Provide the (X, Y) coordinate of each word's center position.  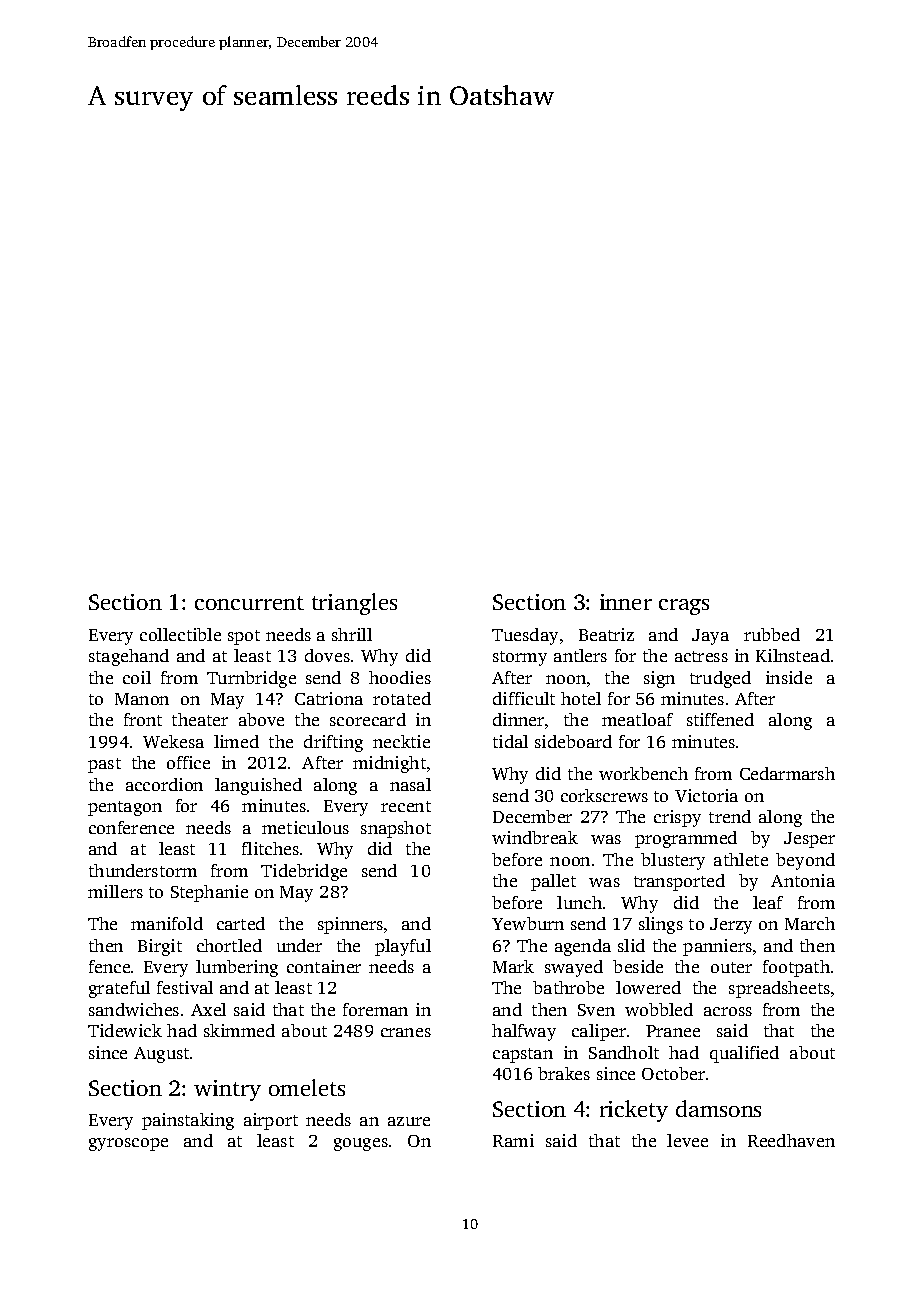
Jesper (809, 840)
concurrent (249, 603)
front (143, 719)
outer (731, 967)
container (324, 966)
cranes (406, 1032)
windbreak (535, 837)
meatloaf (637, 719)
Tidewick (125, 1030)
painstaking (188, 1121)
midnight (389, 764)
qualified (744, 1054)
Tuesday (525, 636)
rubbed (772, 634)
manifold (167, 923)
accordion (164, 784)
